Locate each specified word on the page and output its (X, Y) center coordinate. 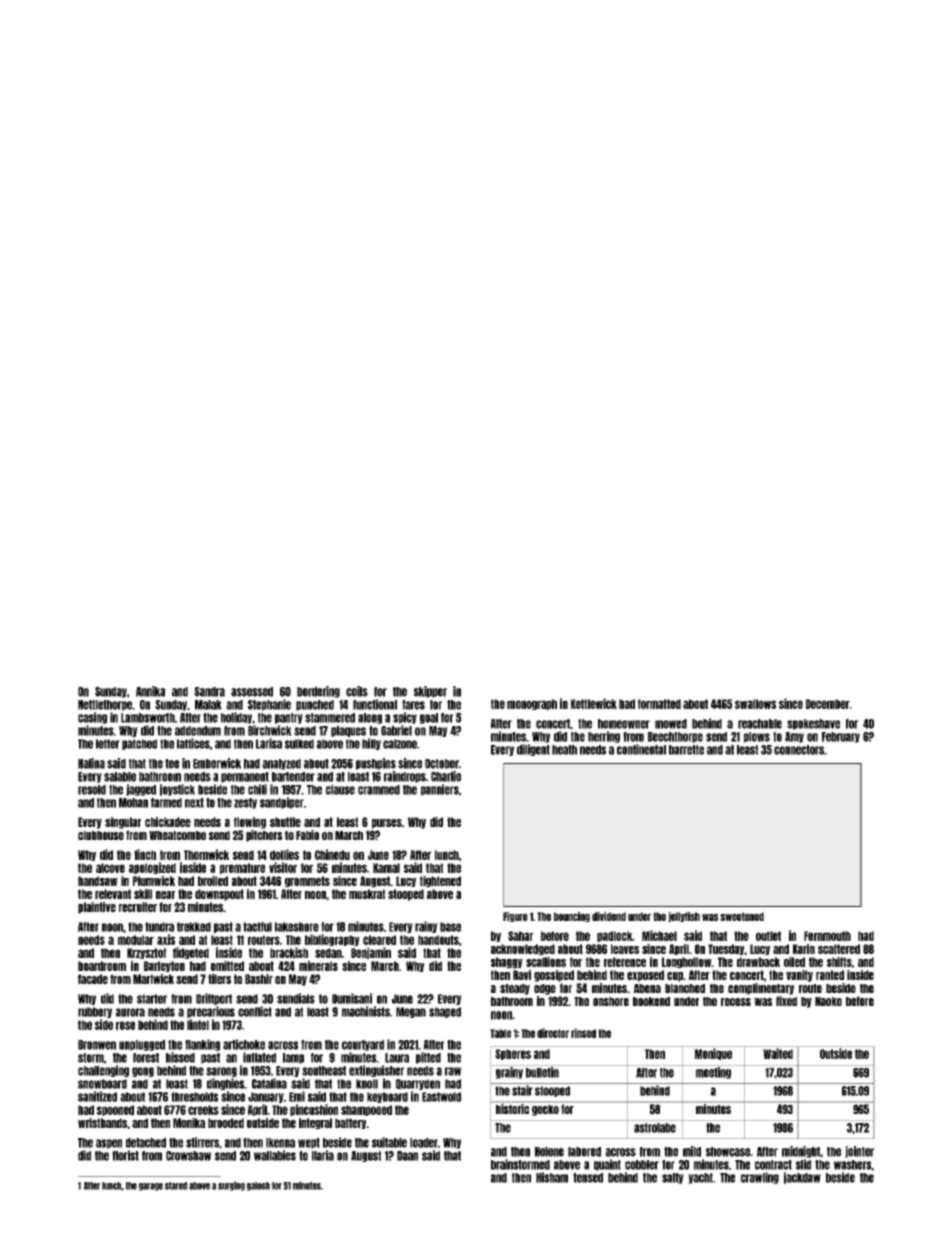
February (841, 737)
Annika (150, 691)
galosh (258, 1186)
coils (357, 691)
